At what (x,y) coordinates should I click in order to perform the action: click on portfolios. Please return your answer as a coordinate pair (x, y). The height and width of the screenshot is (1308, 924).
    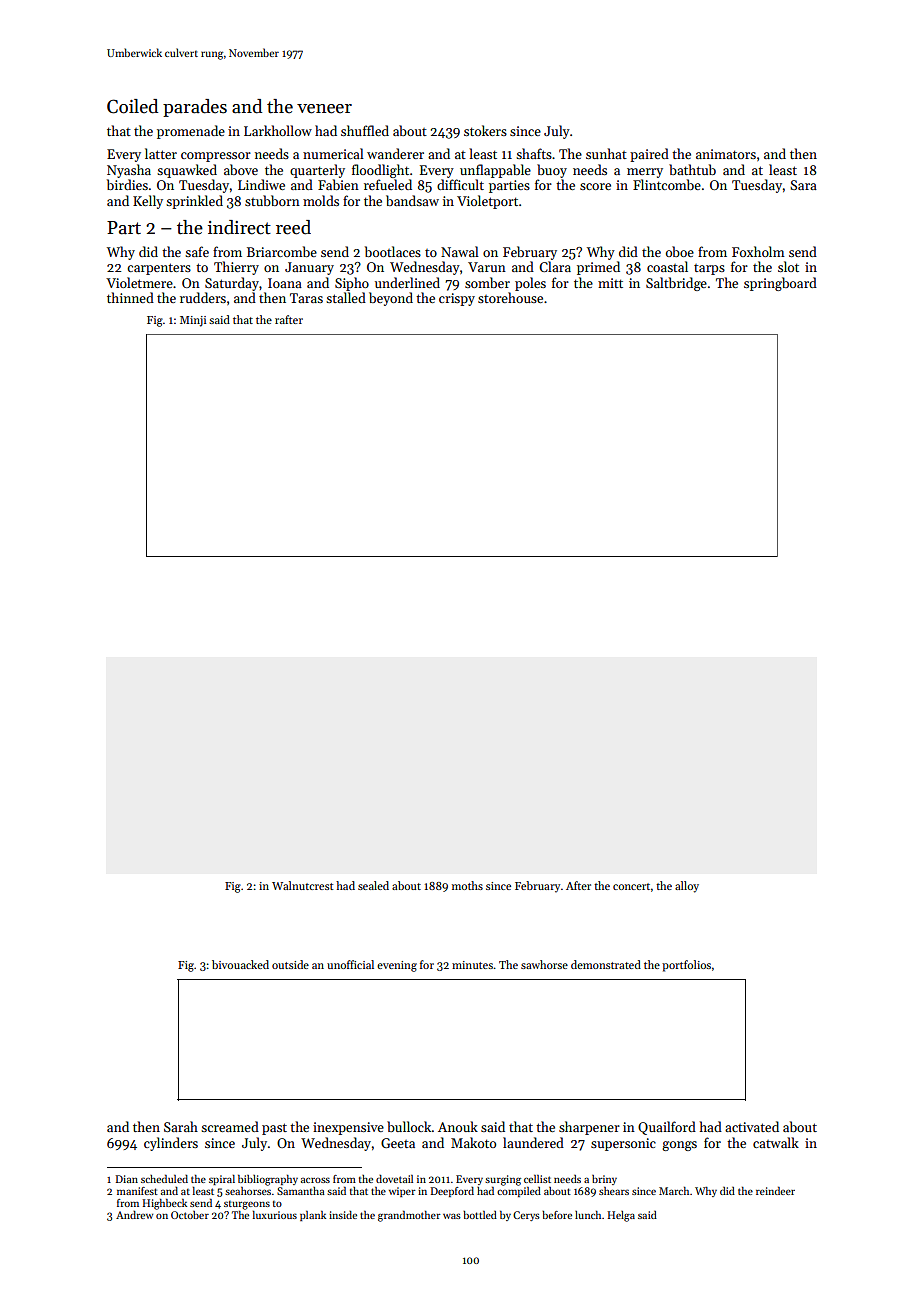
    Looking at the image, I should click on (686, 966).
